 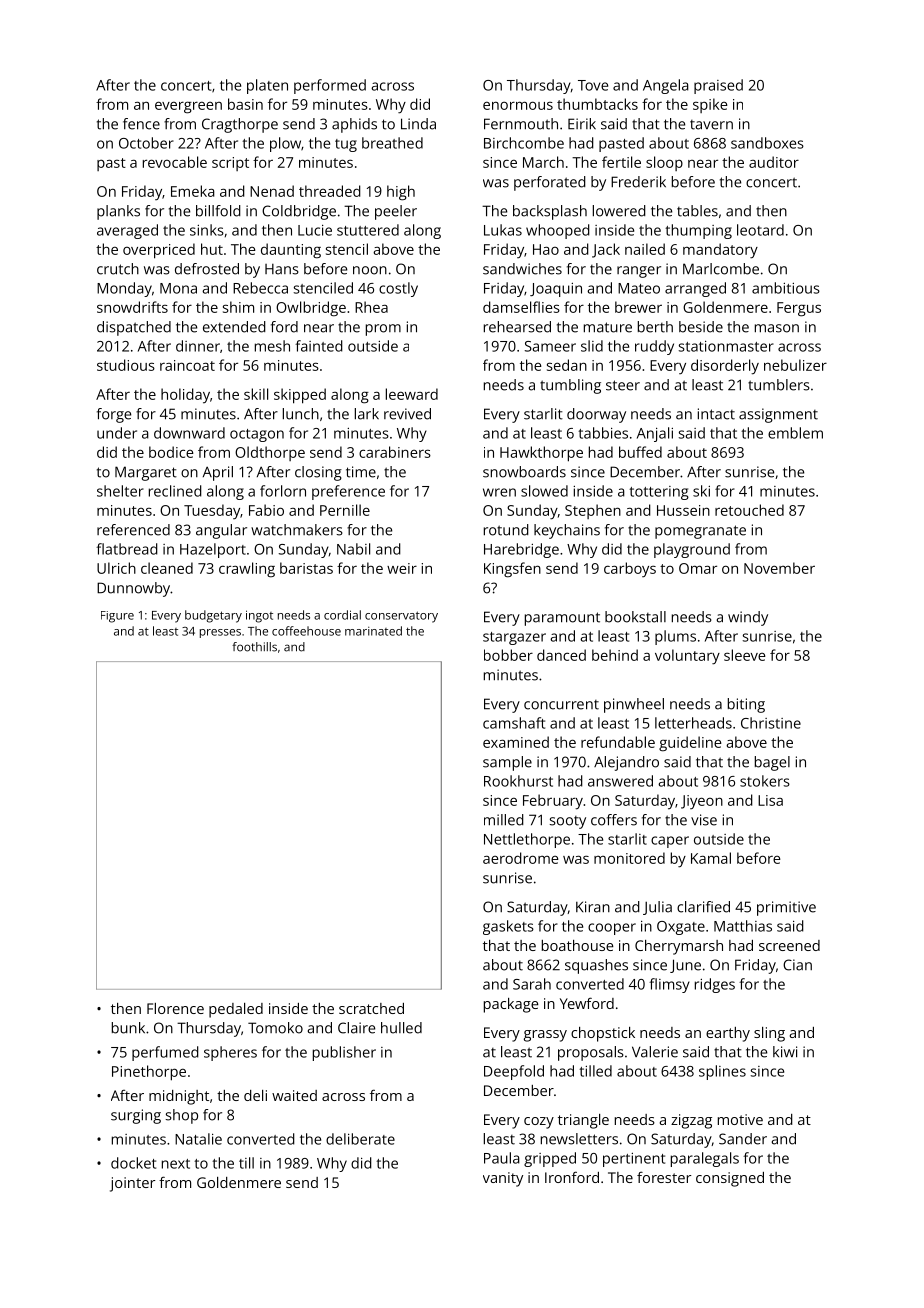 What do you see at coordinates (254, 647) in the screenshot?
I see `foothills` at bounding box center [254, 647].
